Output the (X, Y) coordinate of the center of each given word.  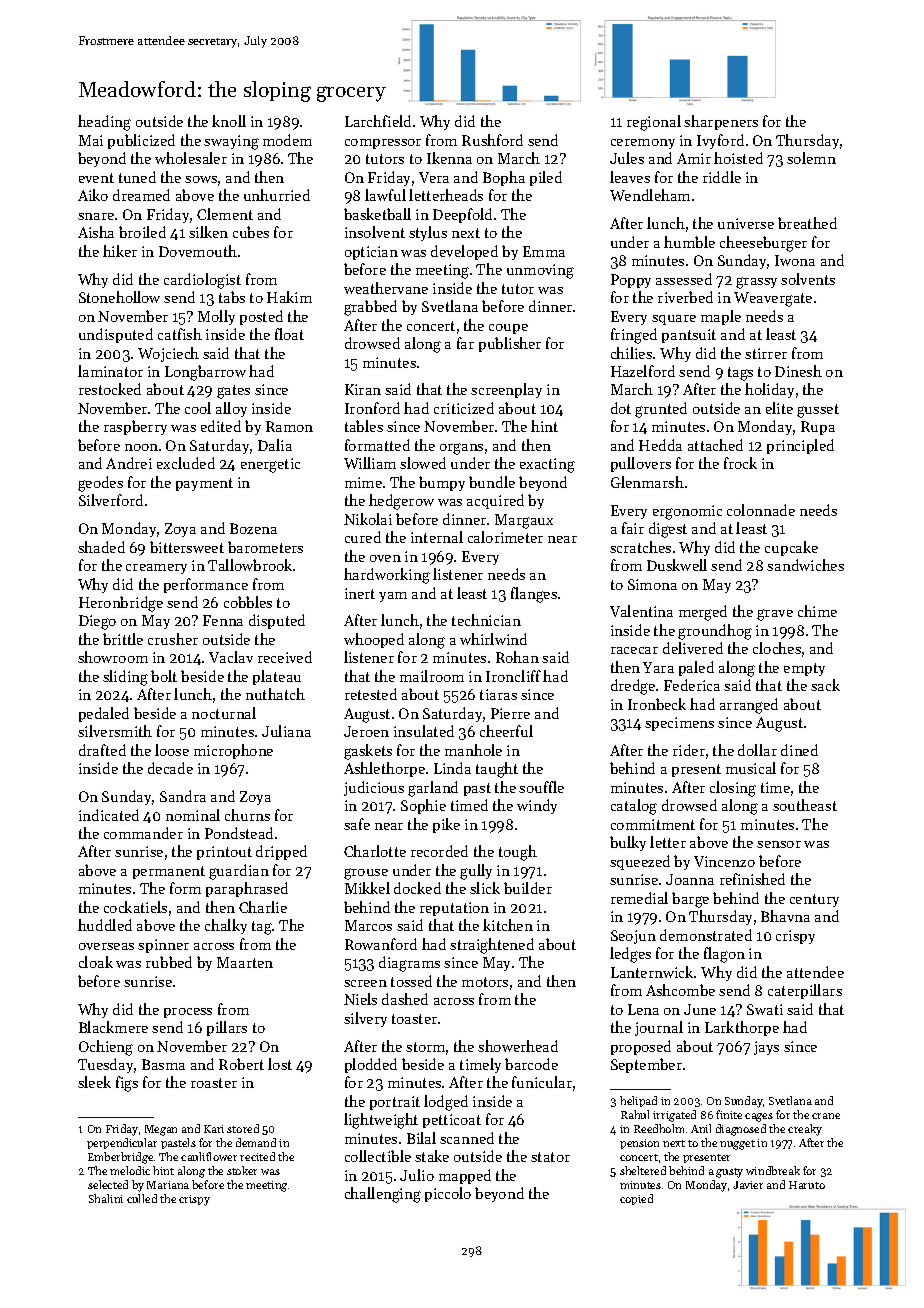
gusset (818, 411)
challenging (383, 1195)
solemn (811, 158)
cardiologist (202, 281)
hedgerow (401, 502)
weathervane (386, 288)
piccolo (448, 1194)
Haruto (807, 1185)
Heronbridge (121, 604)
